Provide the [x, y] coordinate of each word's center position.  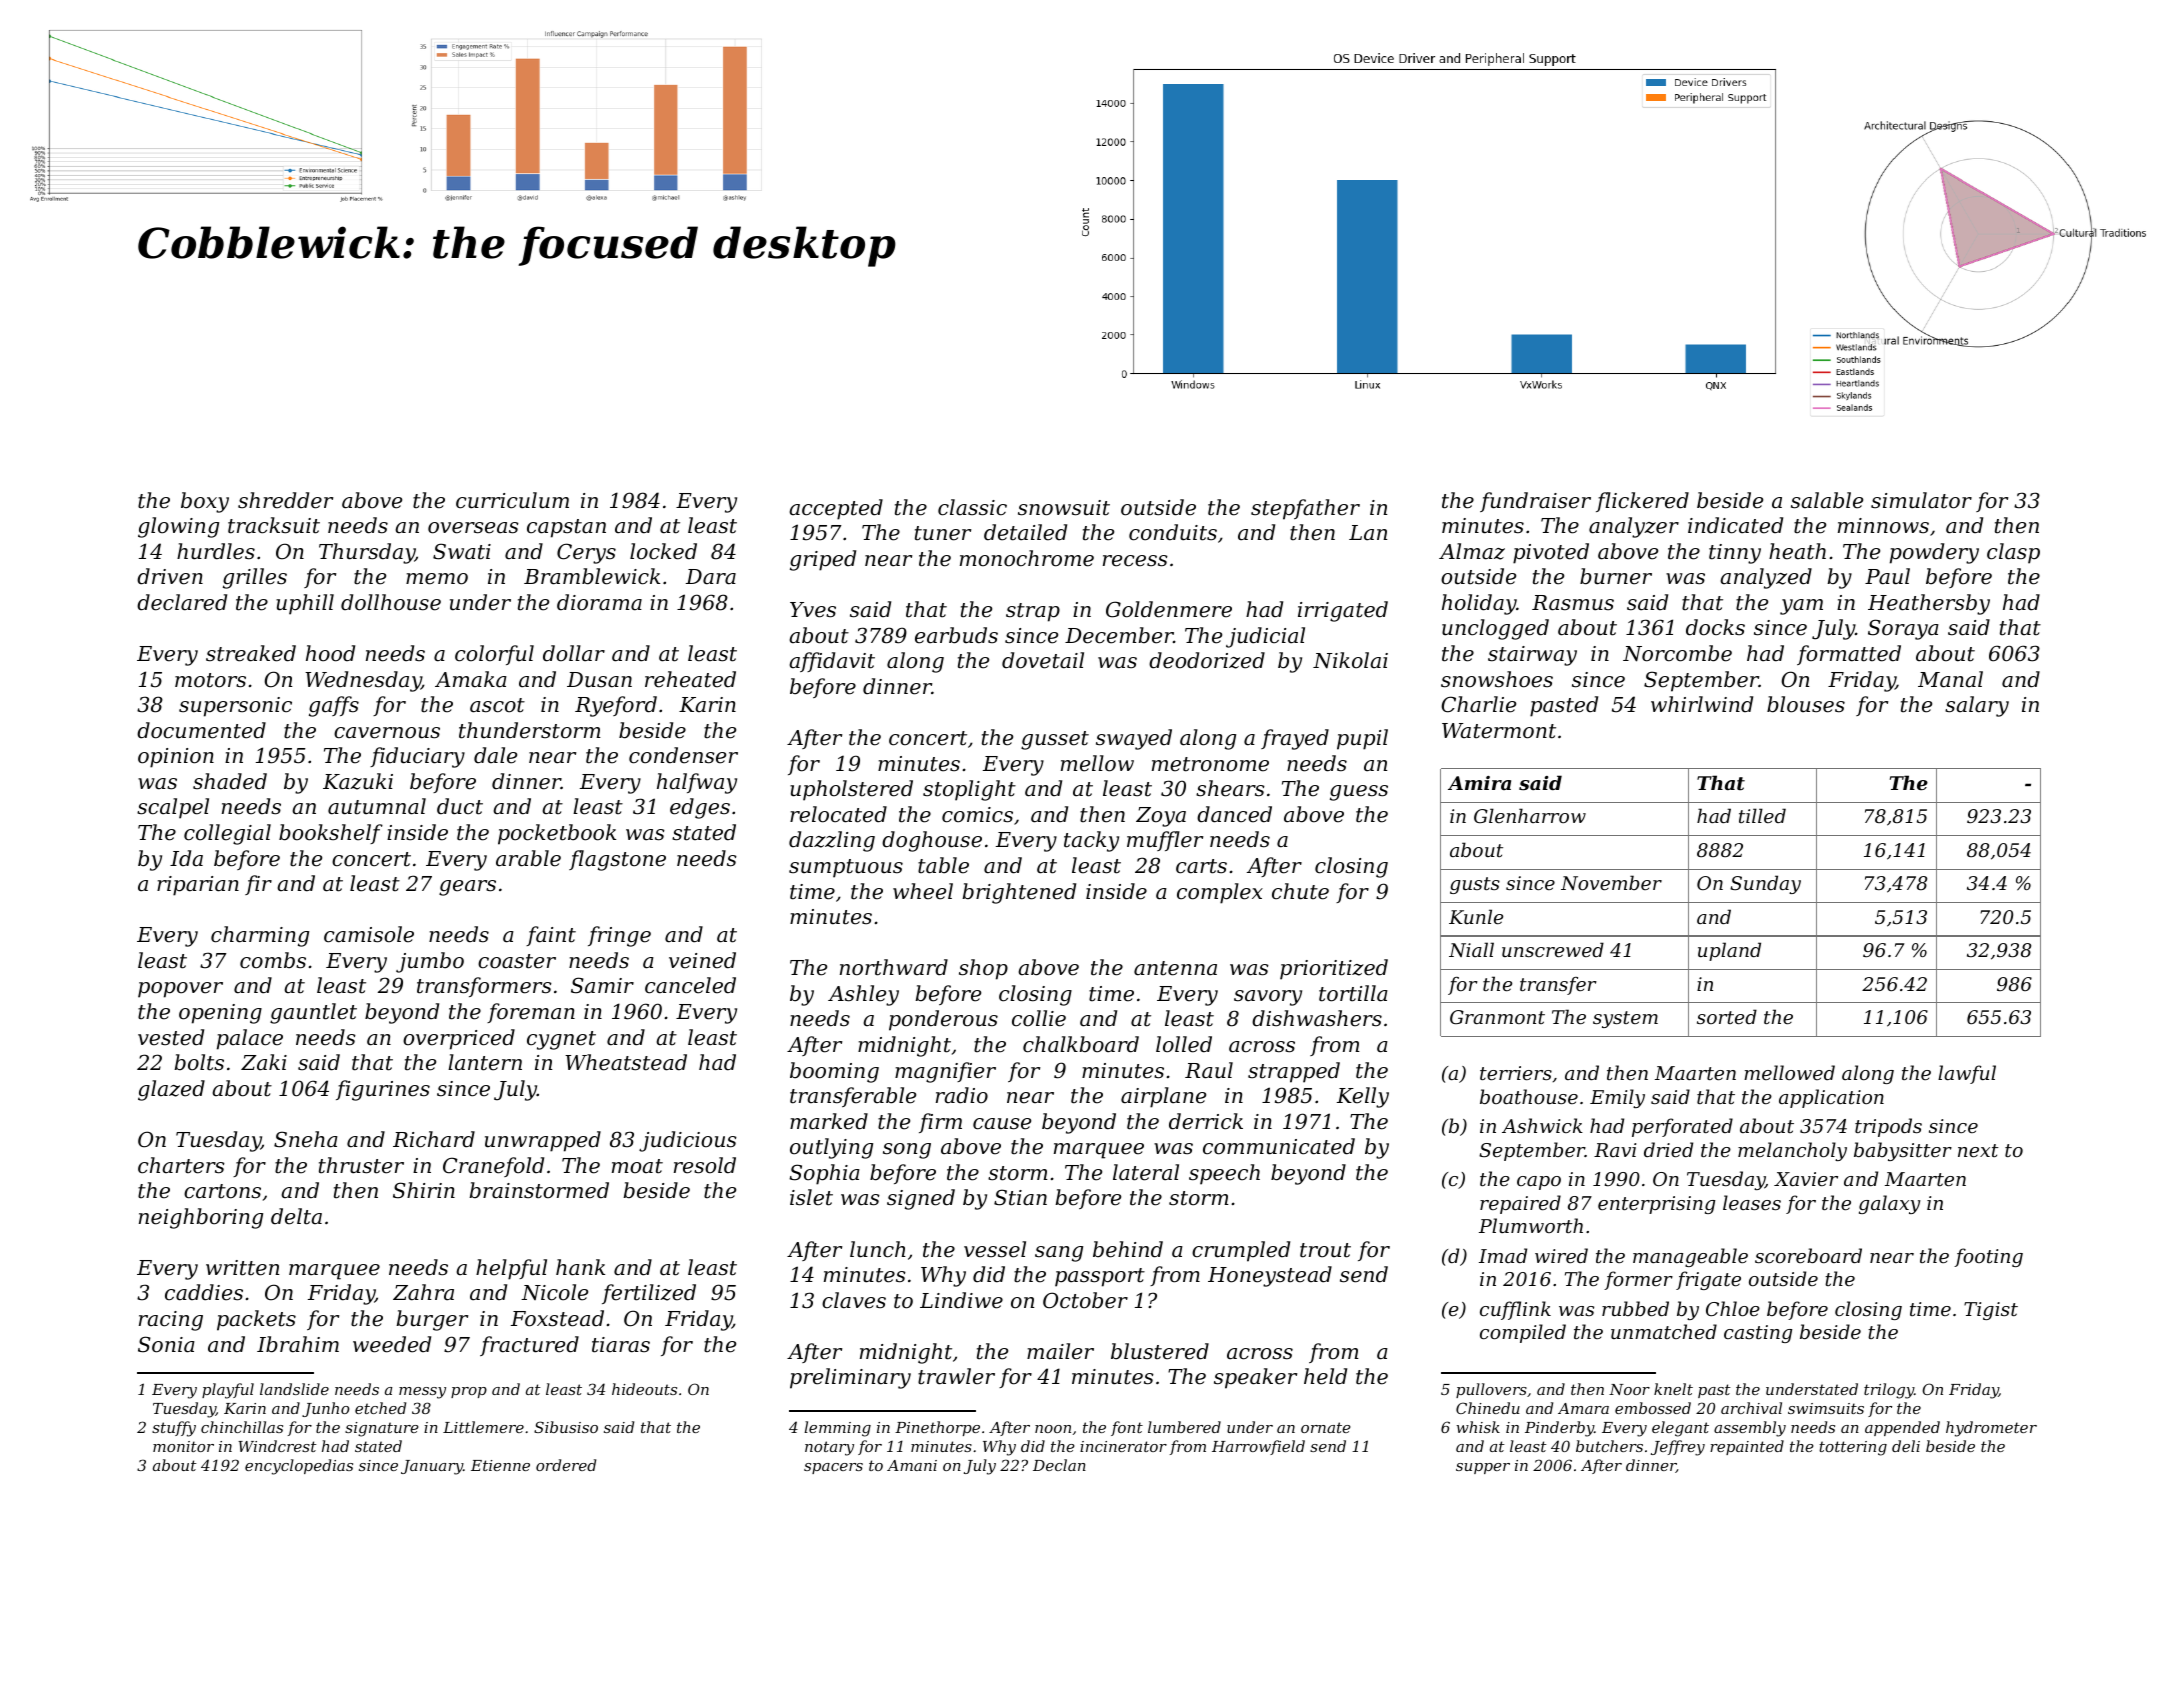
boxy [205, 502]
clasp [2013, 553]
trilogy [1889, 1391]
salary [1977, 706]
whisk [1478, 1427]
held [1325, 1376]
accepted [836, 509]
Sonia [166, 1344]
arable [528, 858]
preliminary [850, 1378]
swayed [1134, 739]
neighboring [201, 1218]
